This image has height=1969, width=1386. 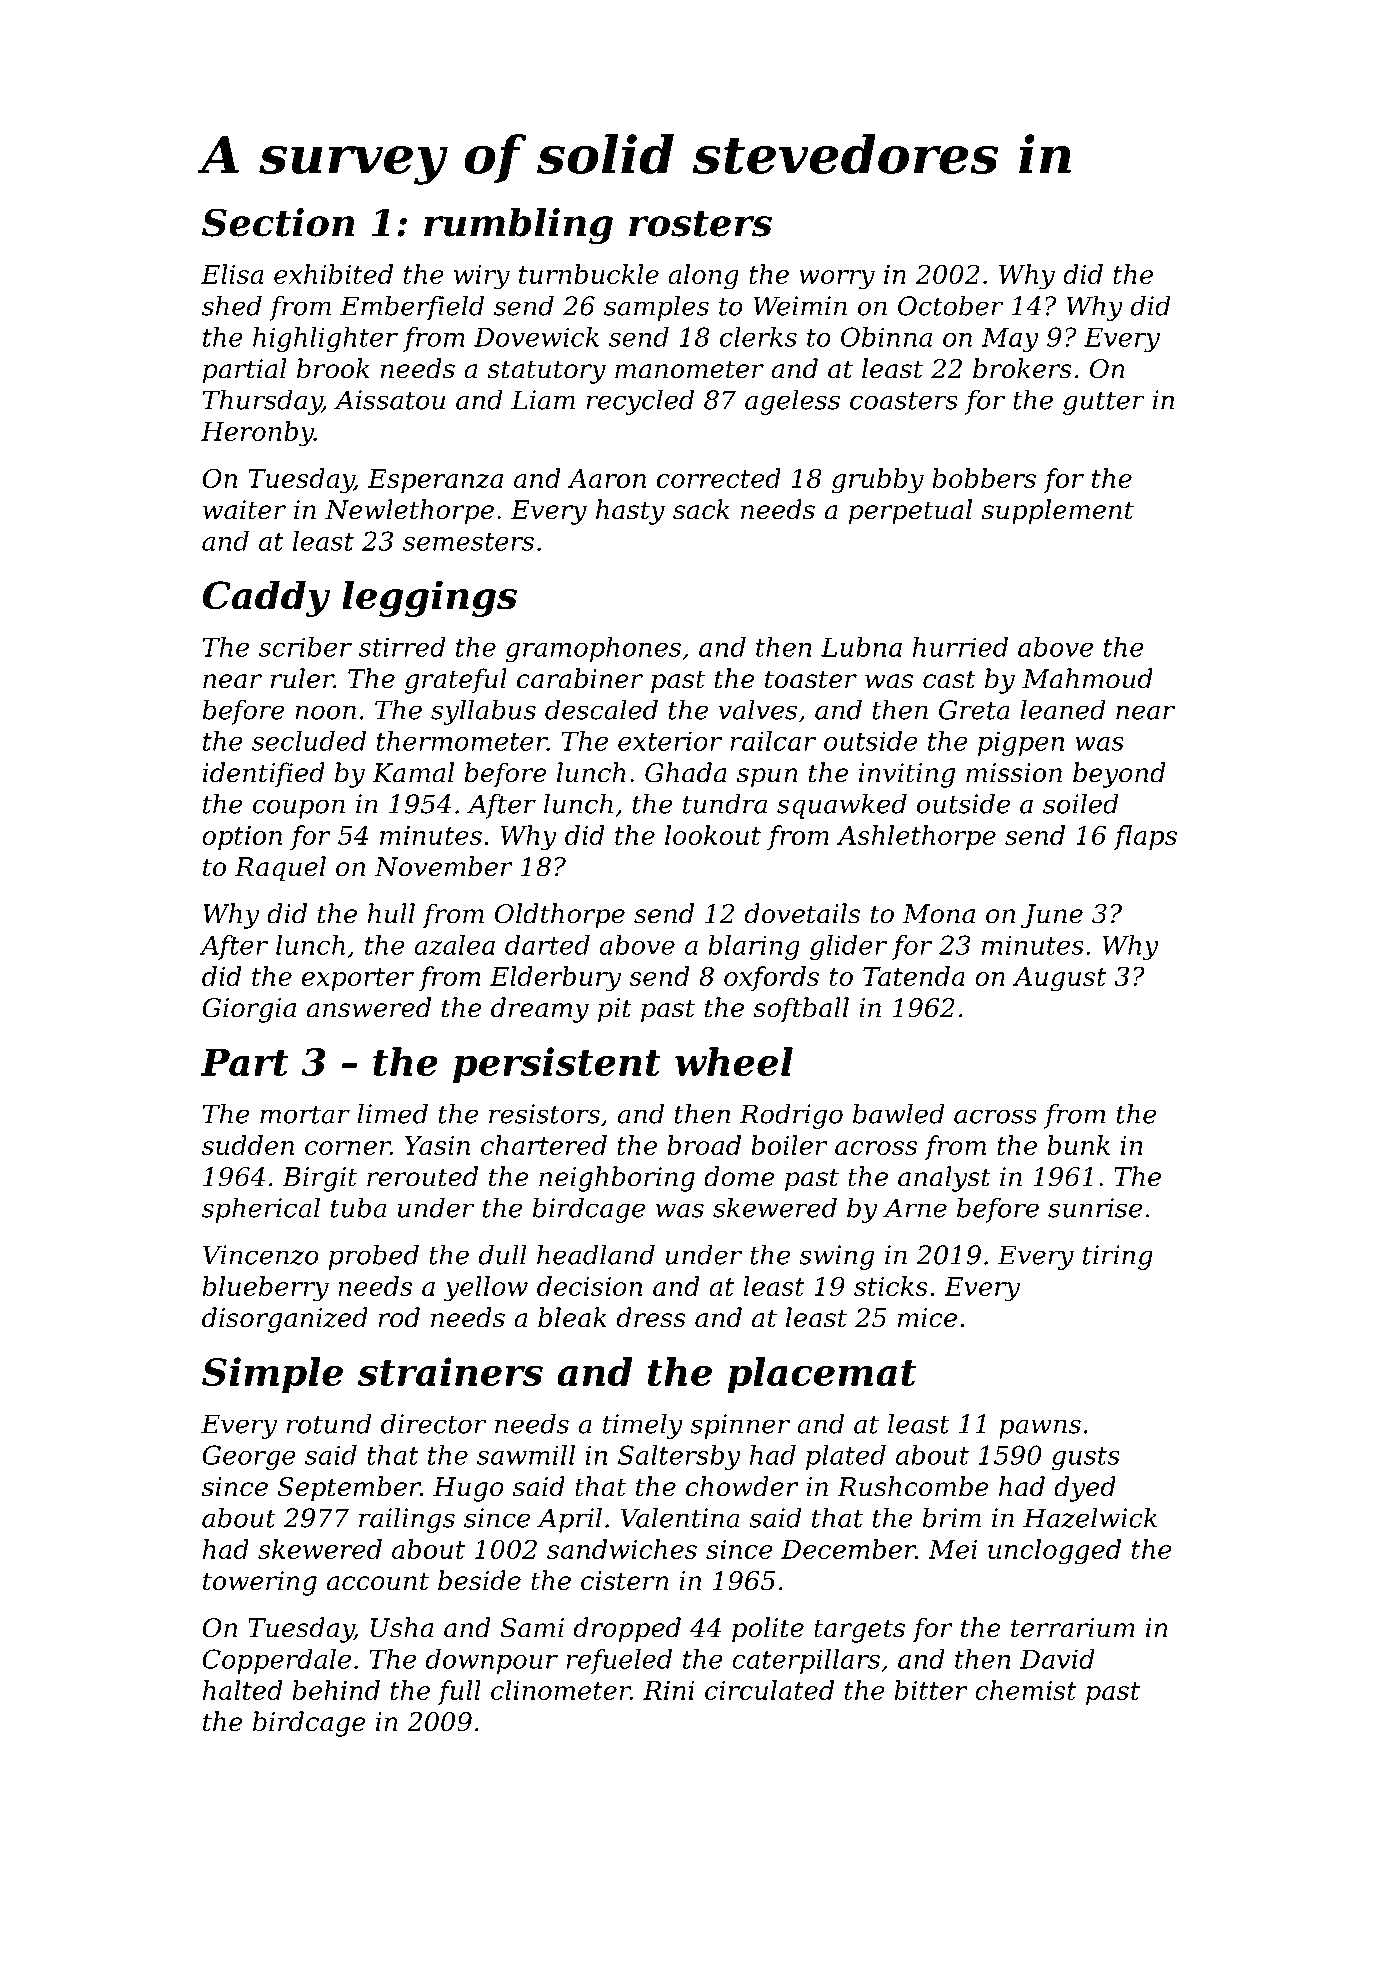 What do you see at coordinates (278, 222) in the image?
I see `Section` at bounding box center [278, 222].
